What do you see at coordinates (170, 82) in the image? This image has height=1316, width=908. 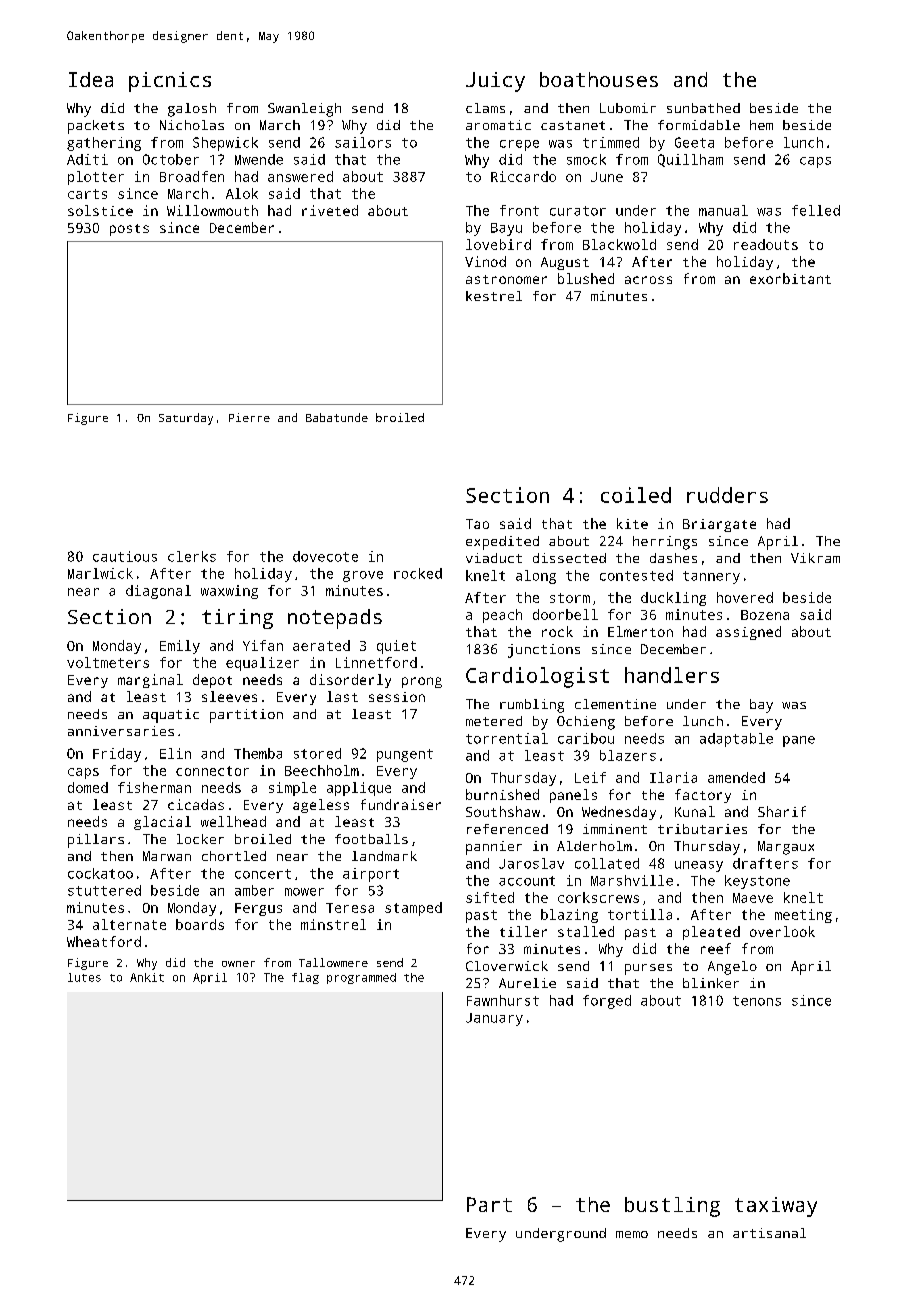 I see `picnics` at bounding box center [170, 82].
